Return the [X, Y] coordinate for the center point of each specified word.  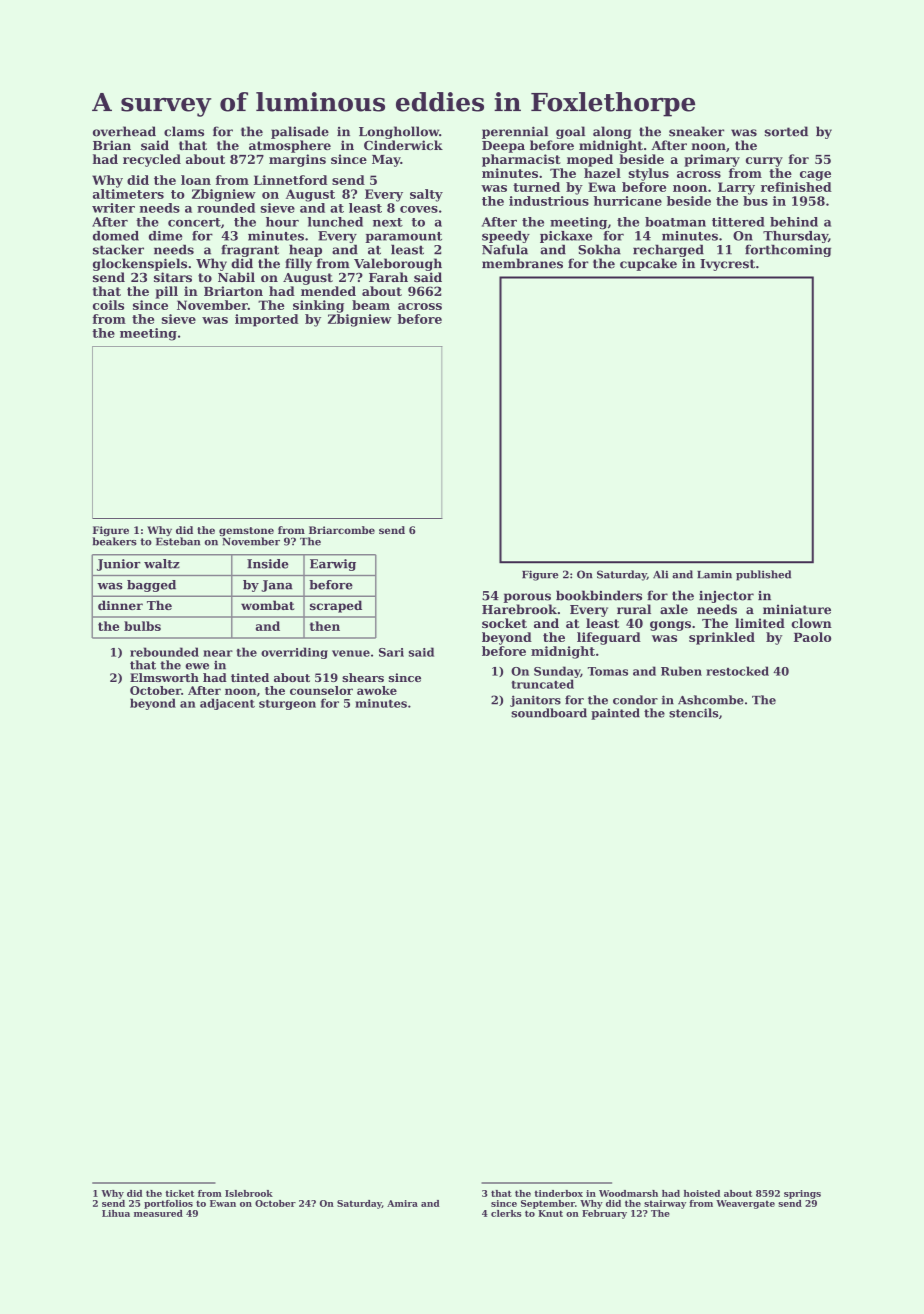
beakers [114, 541]
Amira [402, 1203]
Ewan [223, 1203]
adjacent [227, 704]
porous [527, 598]
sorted [786, 131]
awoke [377, 690]
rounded [226, 208]
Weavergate [745, 1204]
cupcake [648, 264]
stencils [693, 713]
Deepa [503, 147]
